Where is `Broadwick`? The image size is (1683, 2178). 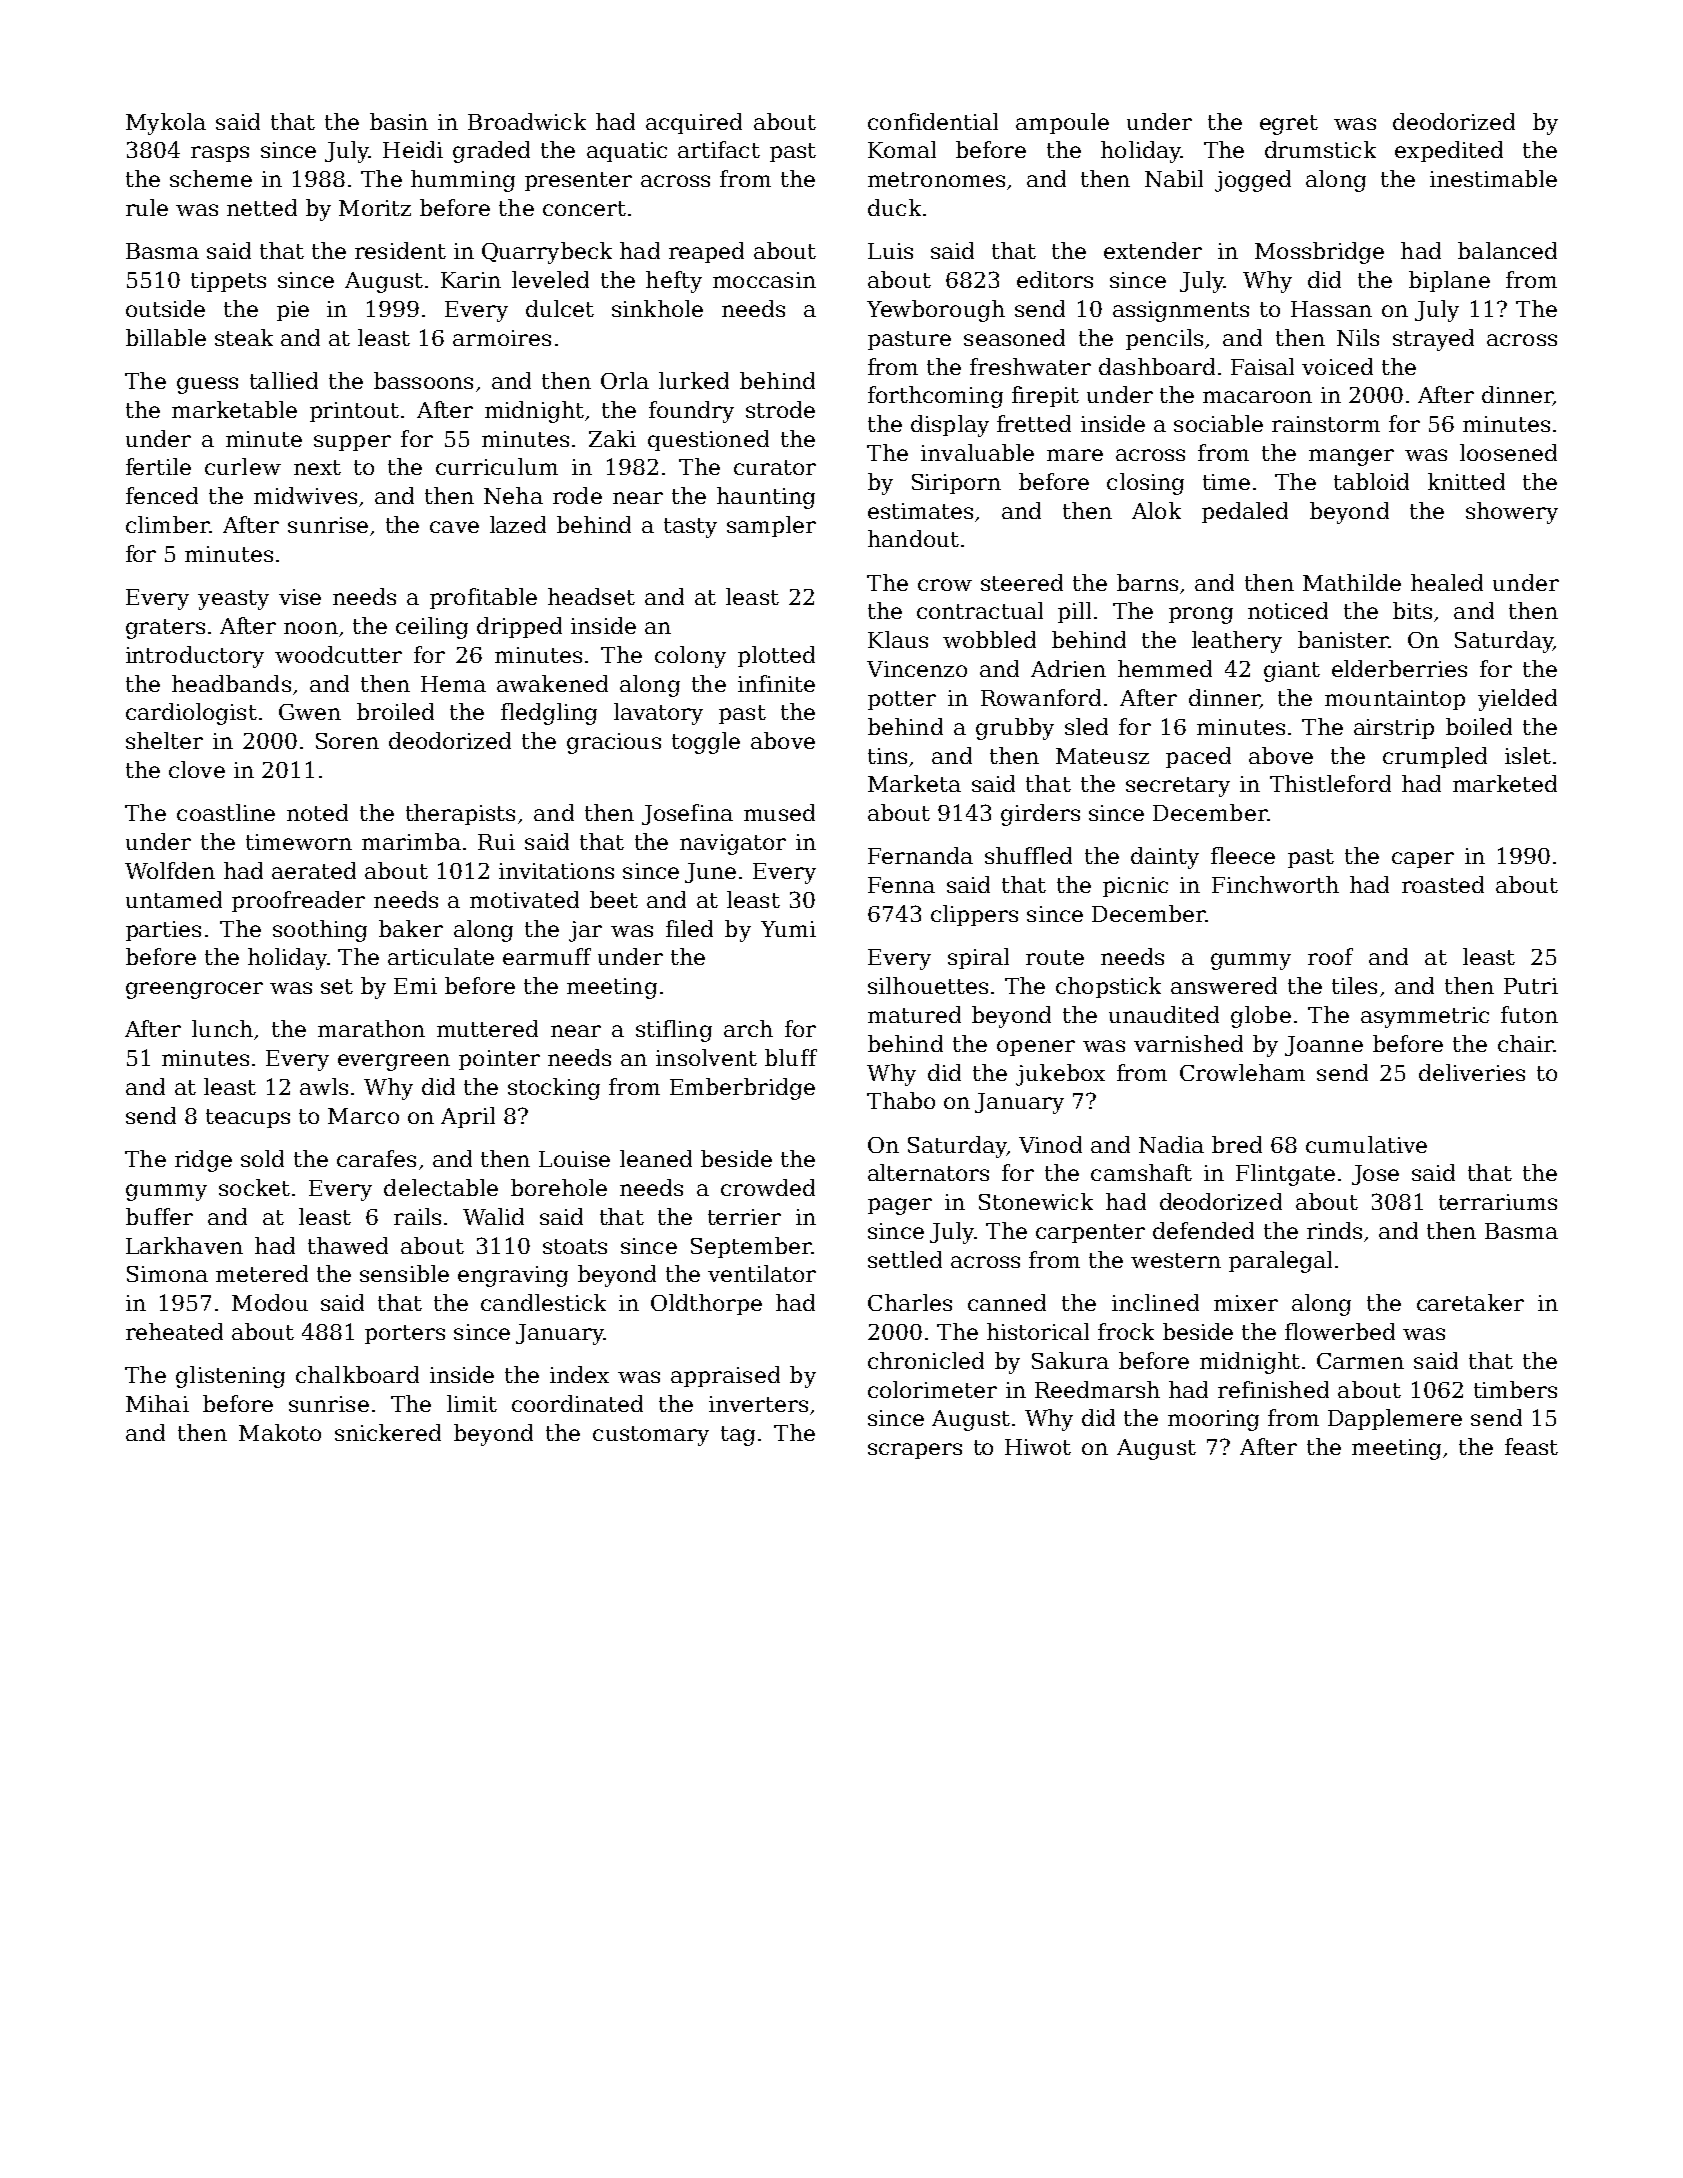
Broadwick is located at coordinates (527, 121).
